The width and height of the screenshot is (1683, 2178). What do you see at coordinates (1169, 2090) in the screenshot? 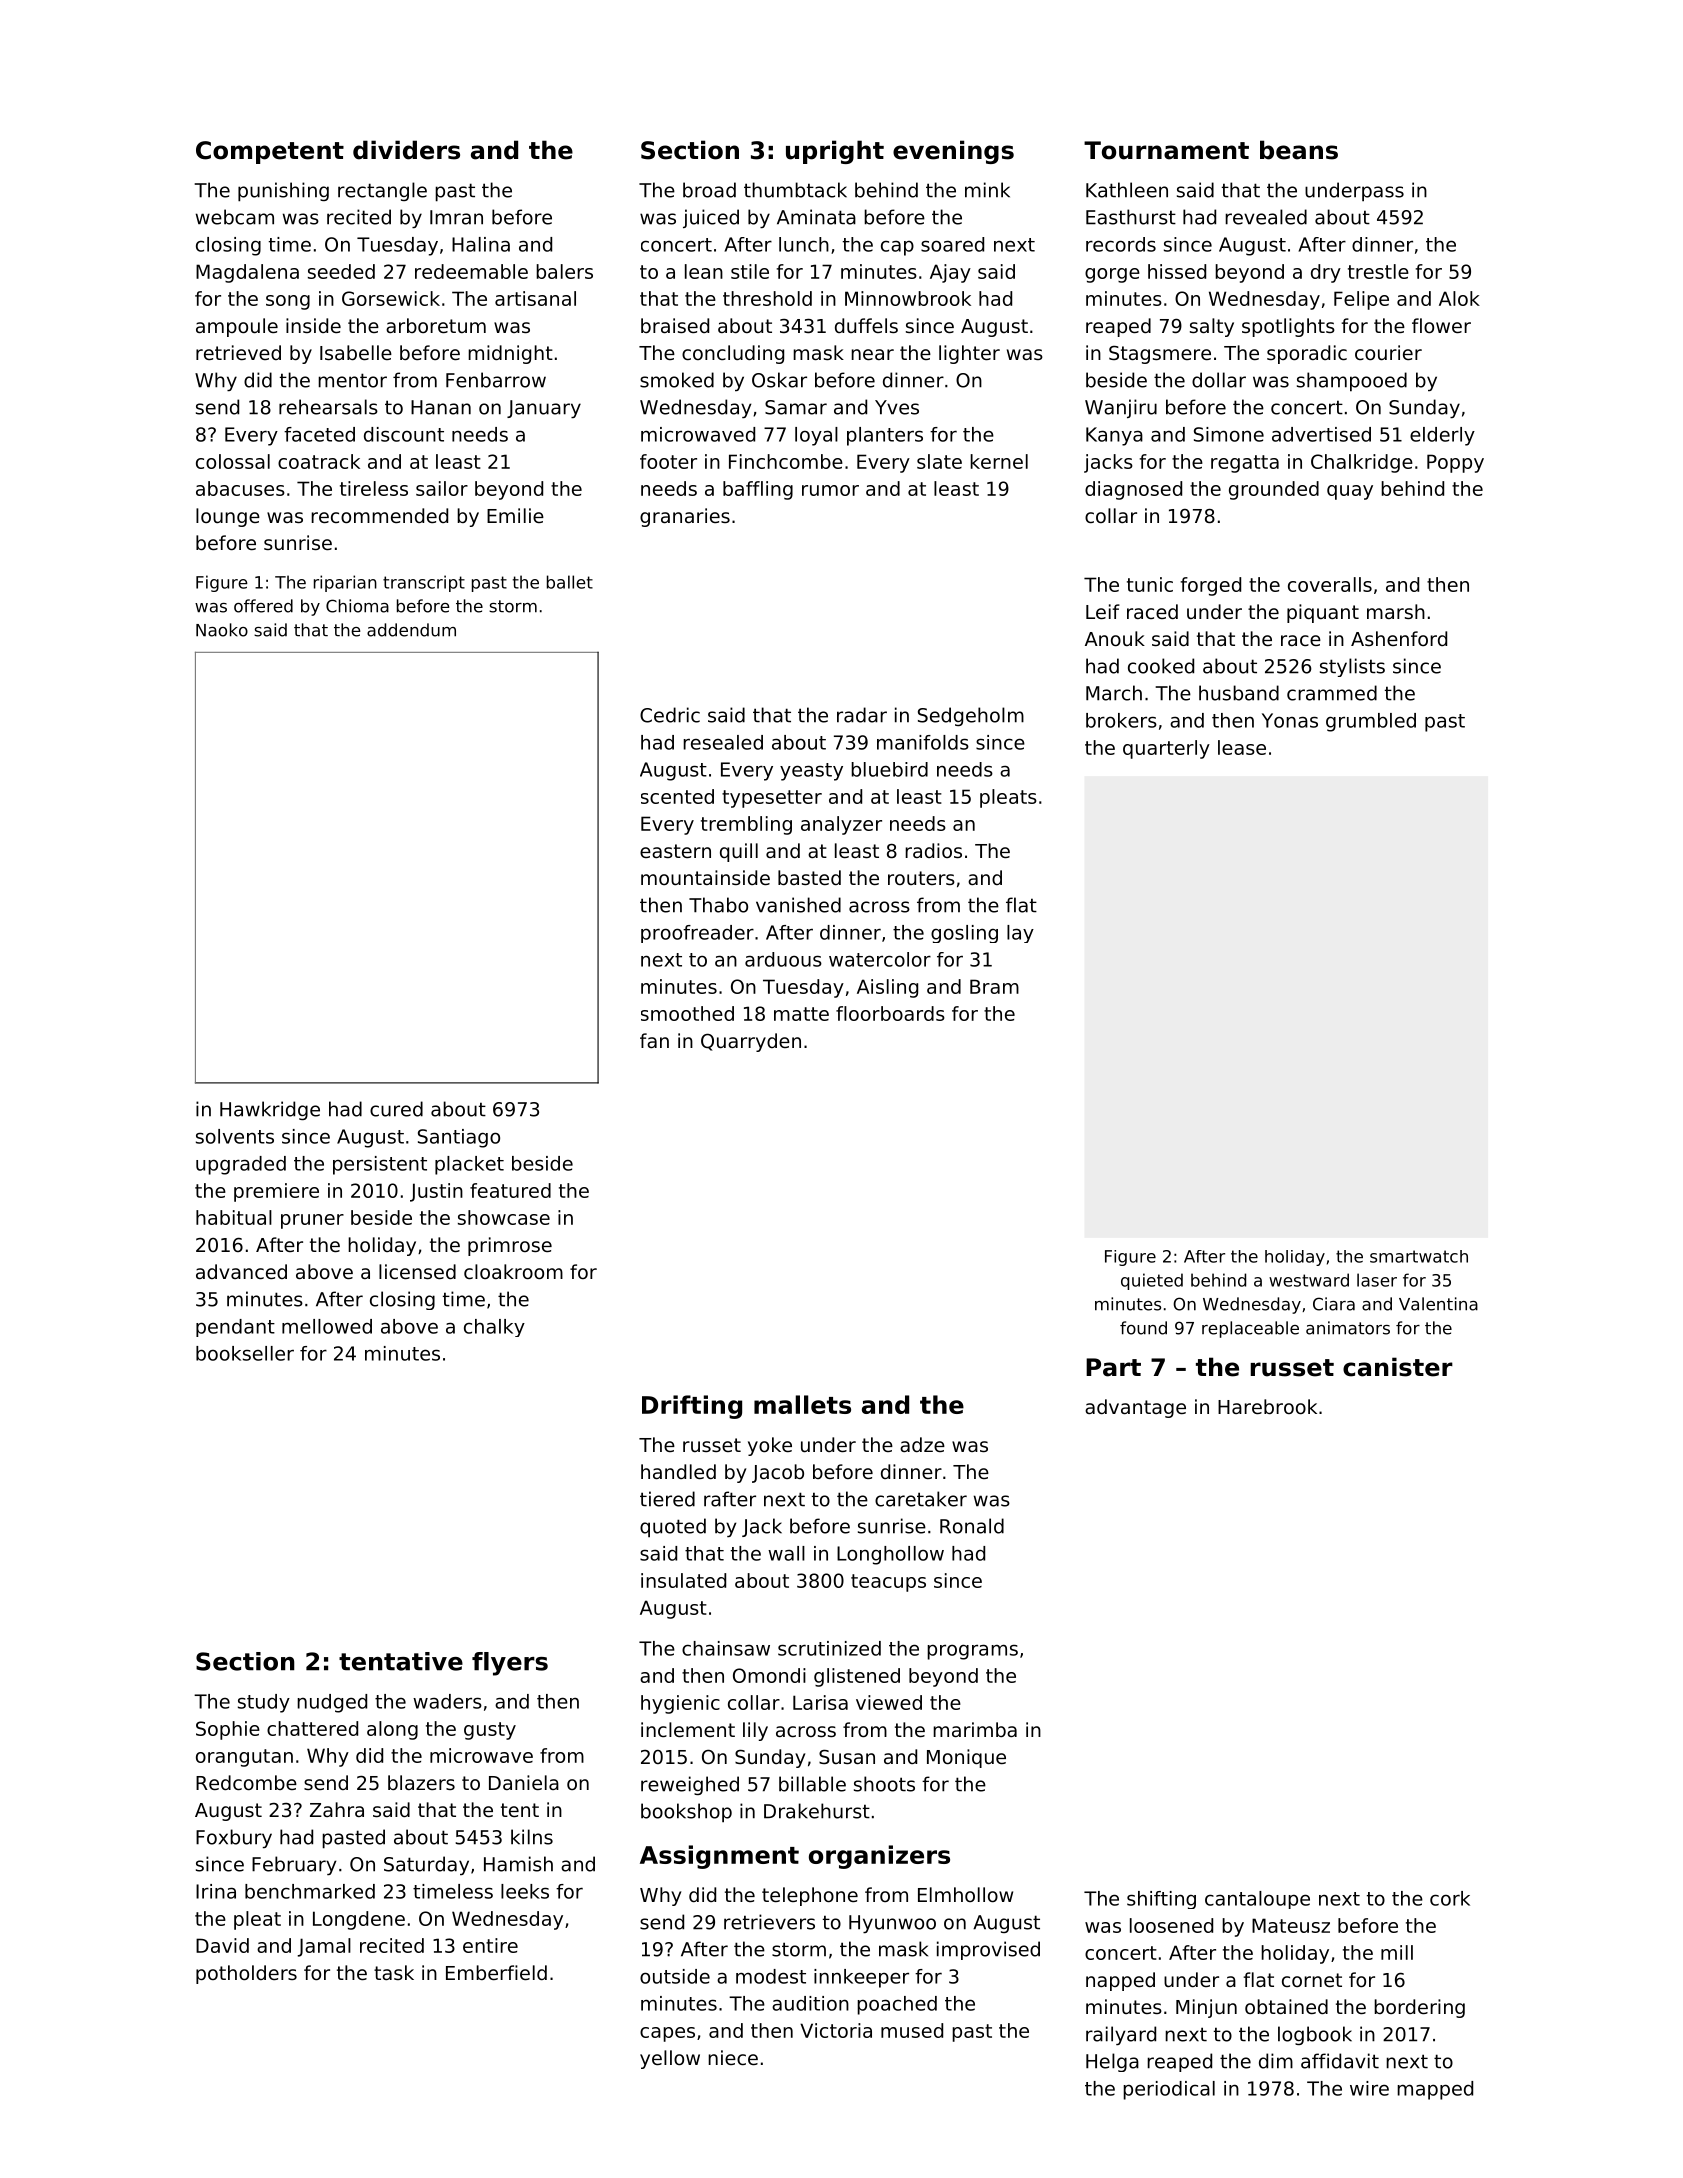
I see `periodical` at bounding box center [1169, 2090].
